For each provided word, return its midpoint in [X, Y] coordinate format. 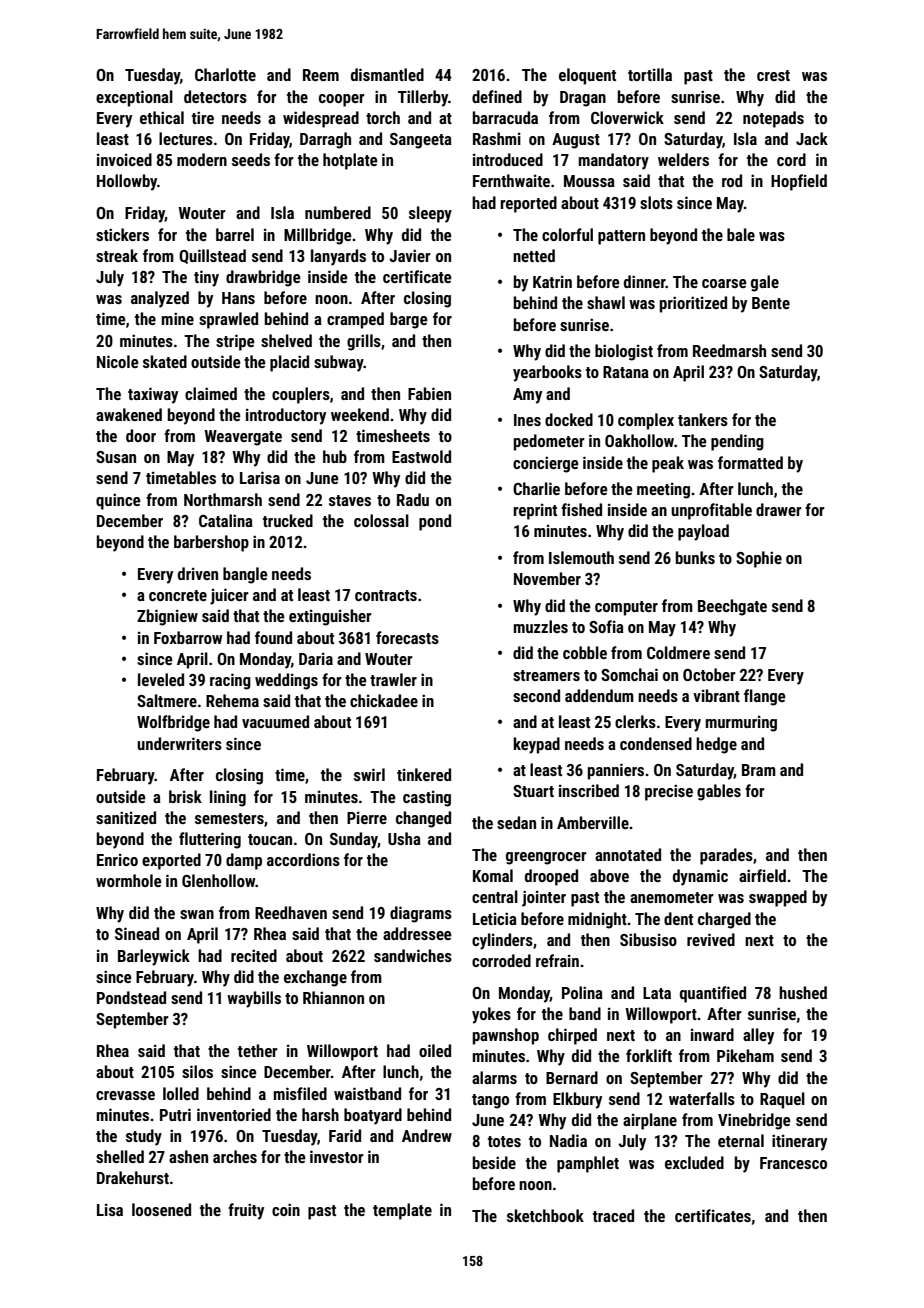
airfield [762, 875]
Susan [116, 457]
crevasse [125, 1095]
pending [737, 442]
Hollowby [127, 182]
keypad [536, 745]
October [709, 674]
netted [534, 255]
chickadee [384, 700]
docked [569, 419]
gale [765, 283]
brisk [185, 796]
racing [230, 681]
